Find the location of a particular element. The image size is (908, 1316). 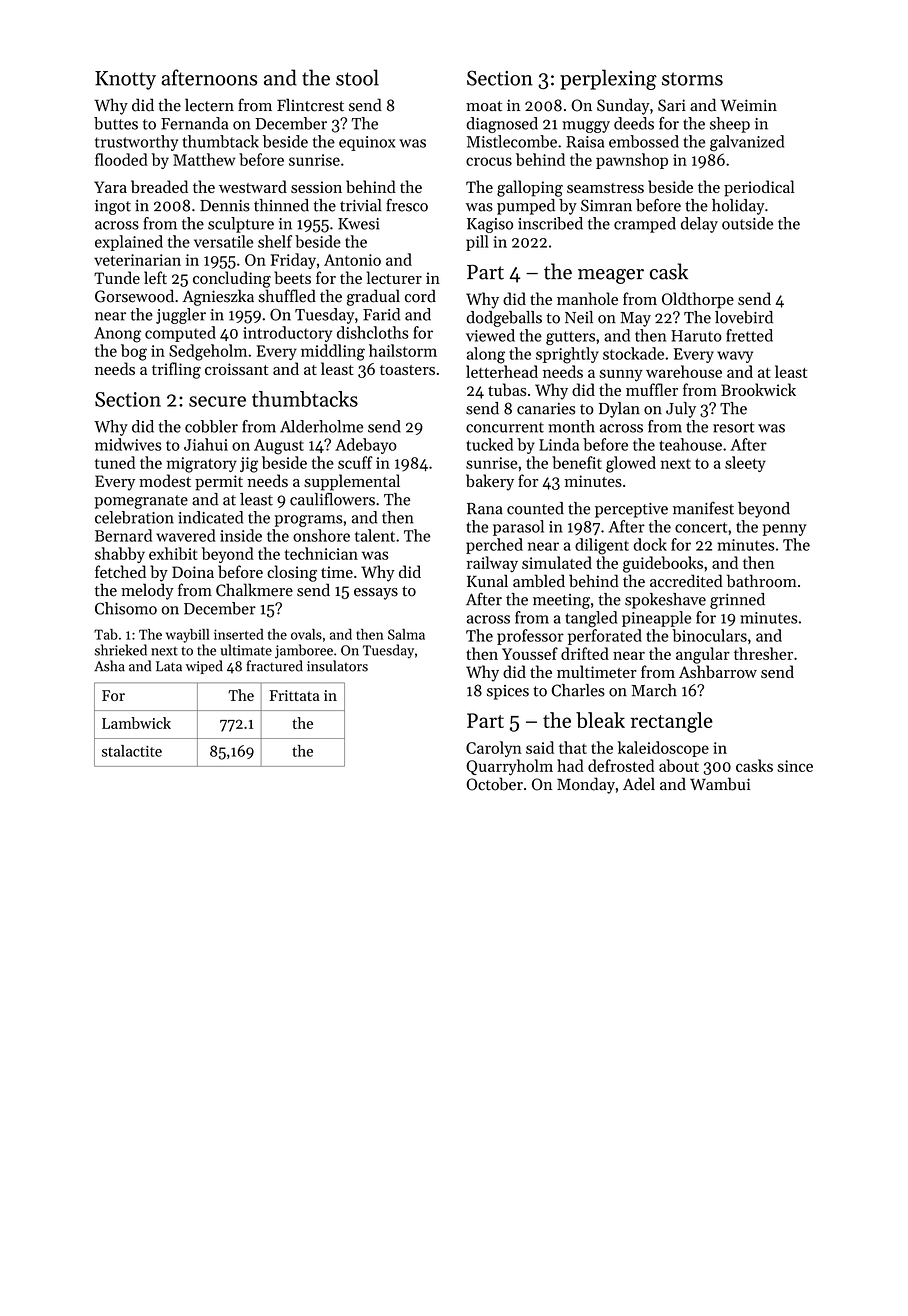

periodical is located at coordinates (759, 188).
